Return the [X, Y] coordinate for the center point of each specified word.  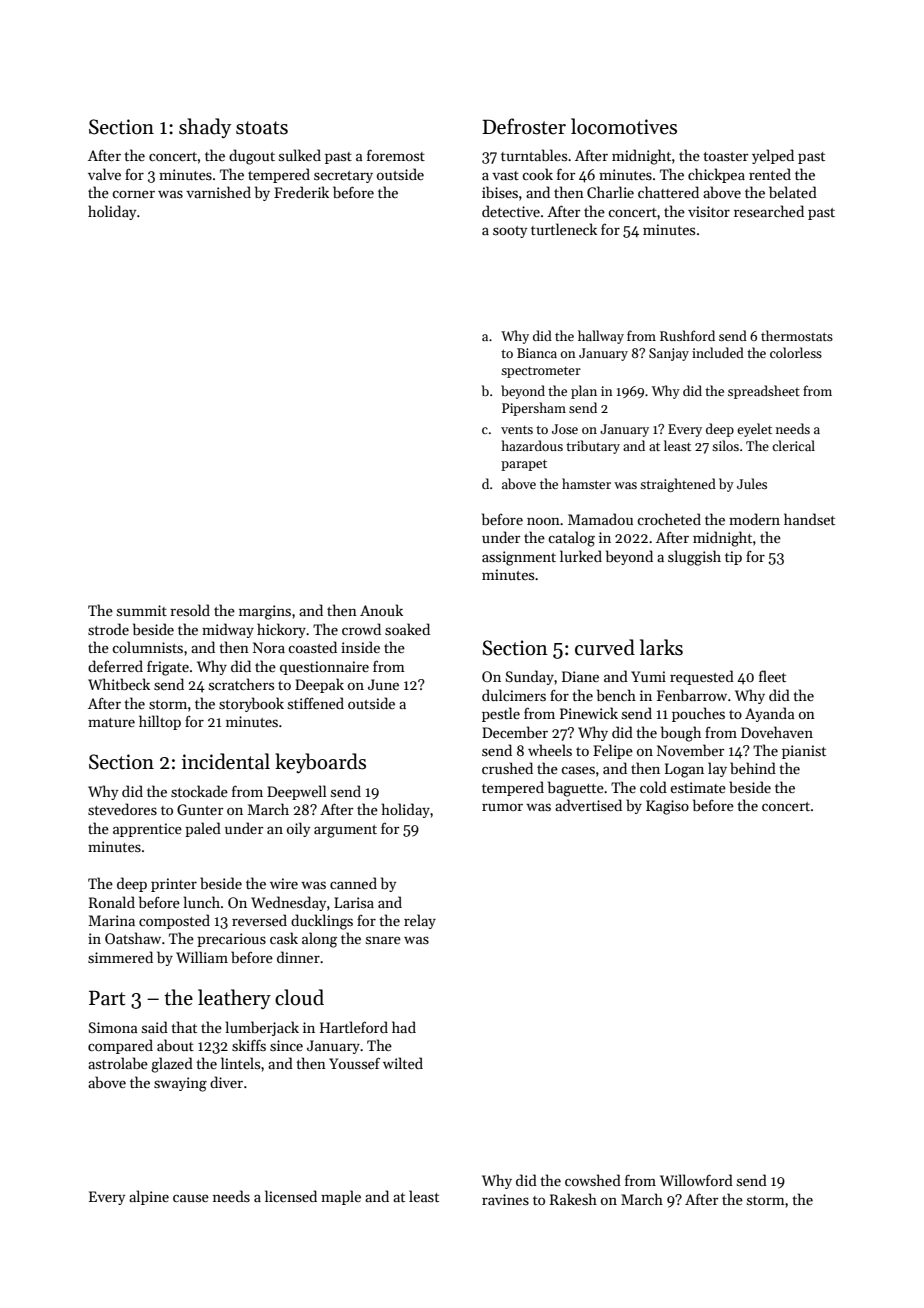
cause [191, 1198]
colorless [796, 352]
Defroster [524, 126]
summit [142, 610]
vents [517, 430]
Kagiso [667, 807]
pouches [698, 714]
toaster [725, 156]
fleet [772, 676]
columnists [147, 647]
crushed [507, 768]
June [383, 684]
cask [284, 938]
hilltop [160, 722]
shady [205, 128]
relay [420, 921]
